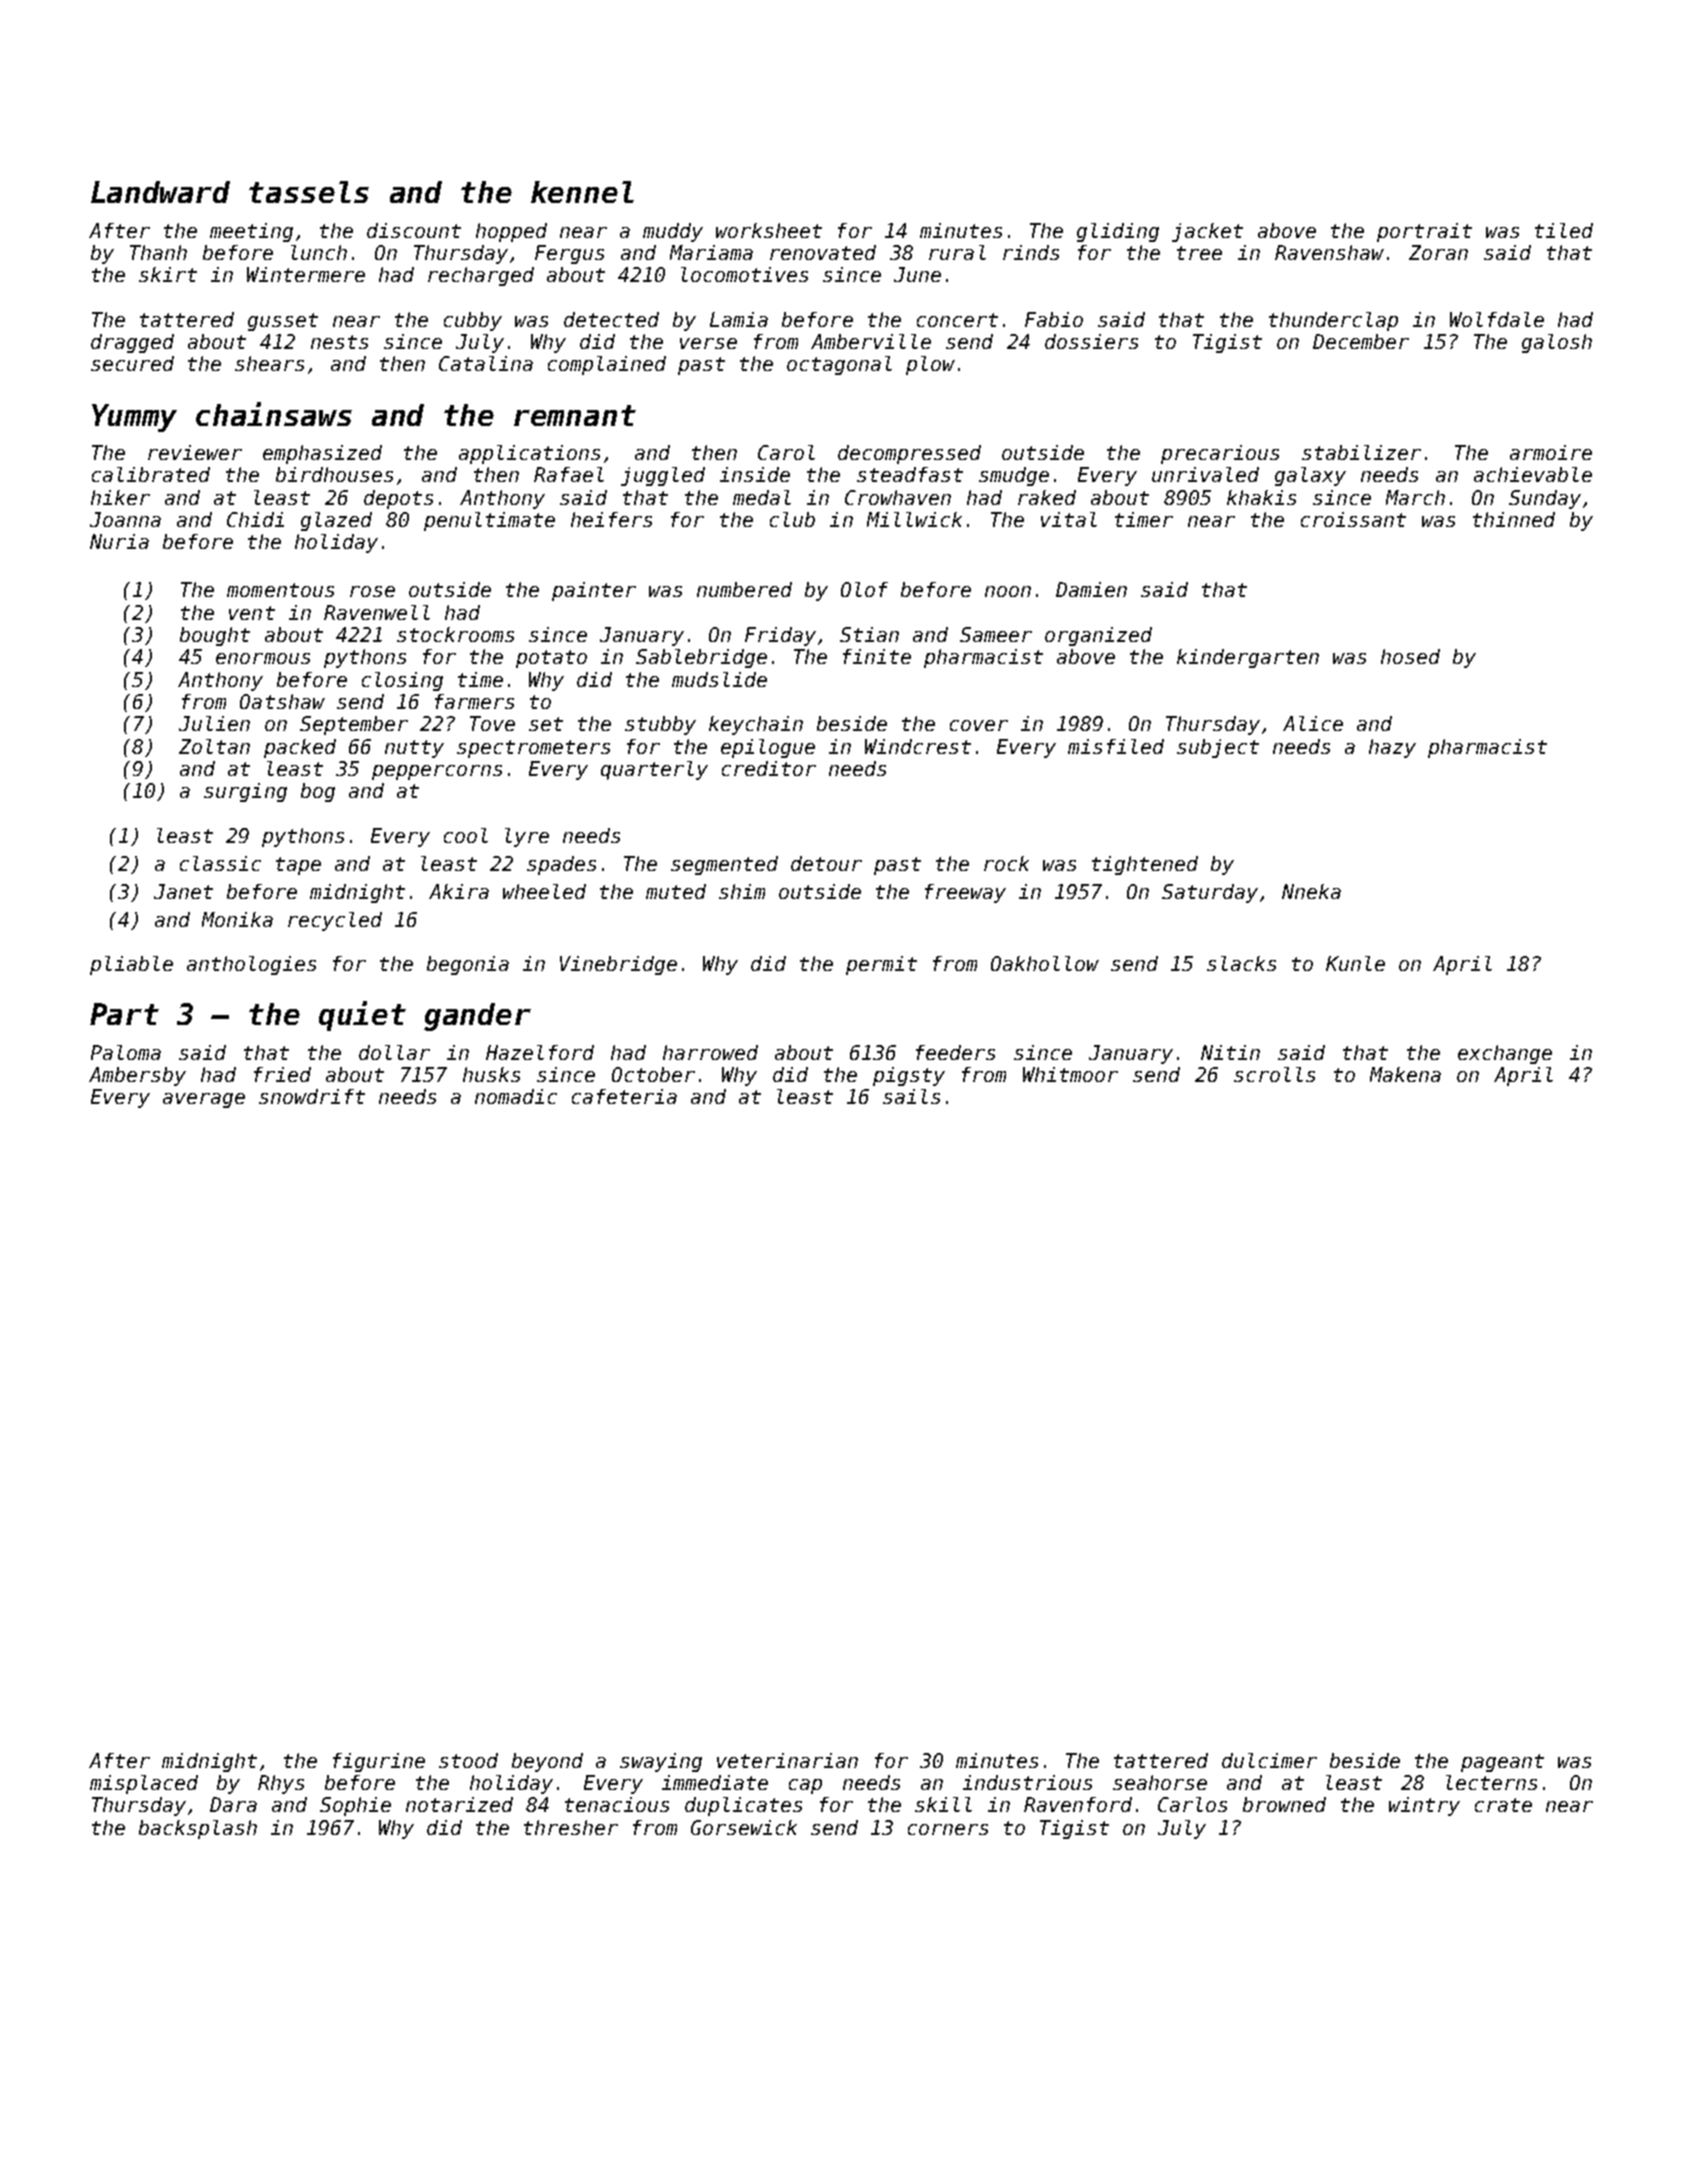 The width and height of the screenshot is (1683, 2178). I want to click on Millwick, so click(914, 519).
